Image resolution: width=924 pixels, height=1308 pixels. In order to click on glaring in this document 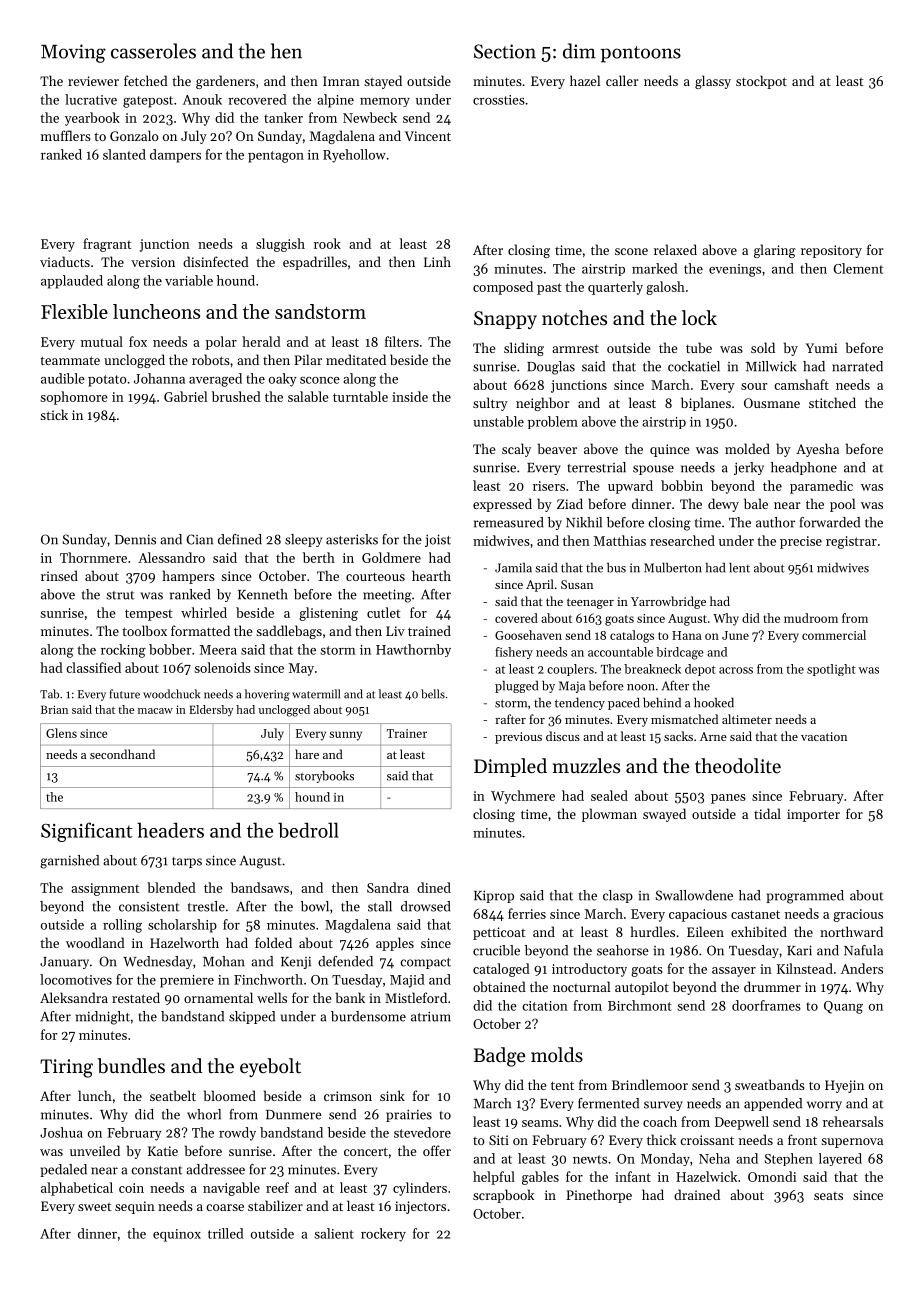, I will do `click(775, 251)`.
